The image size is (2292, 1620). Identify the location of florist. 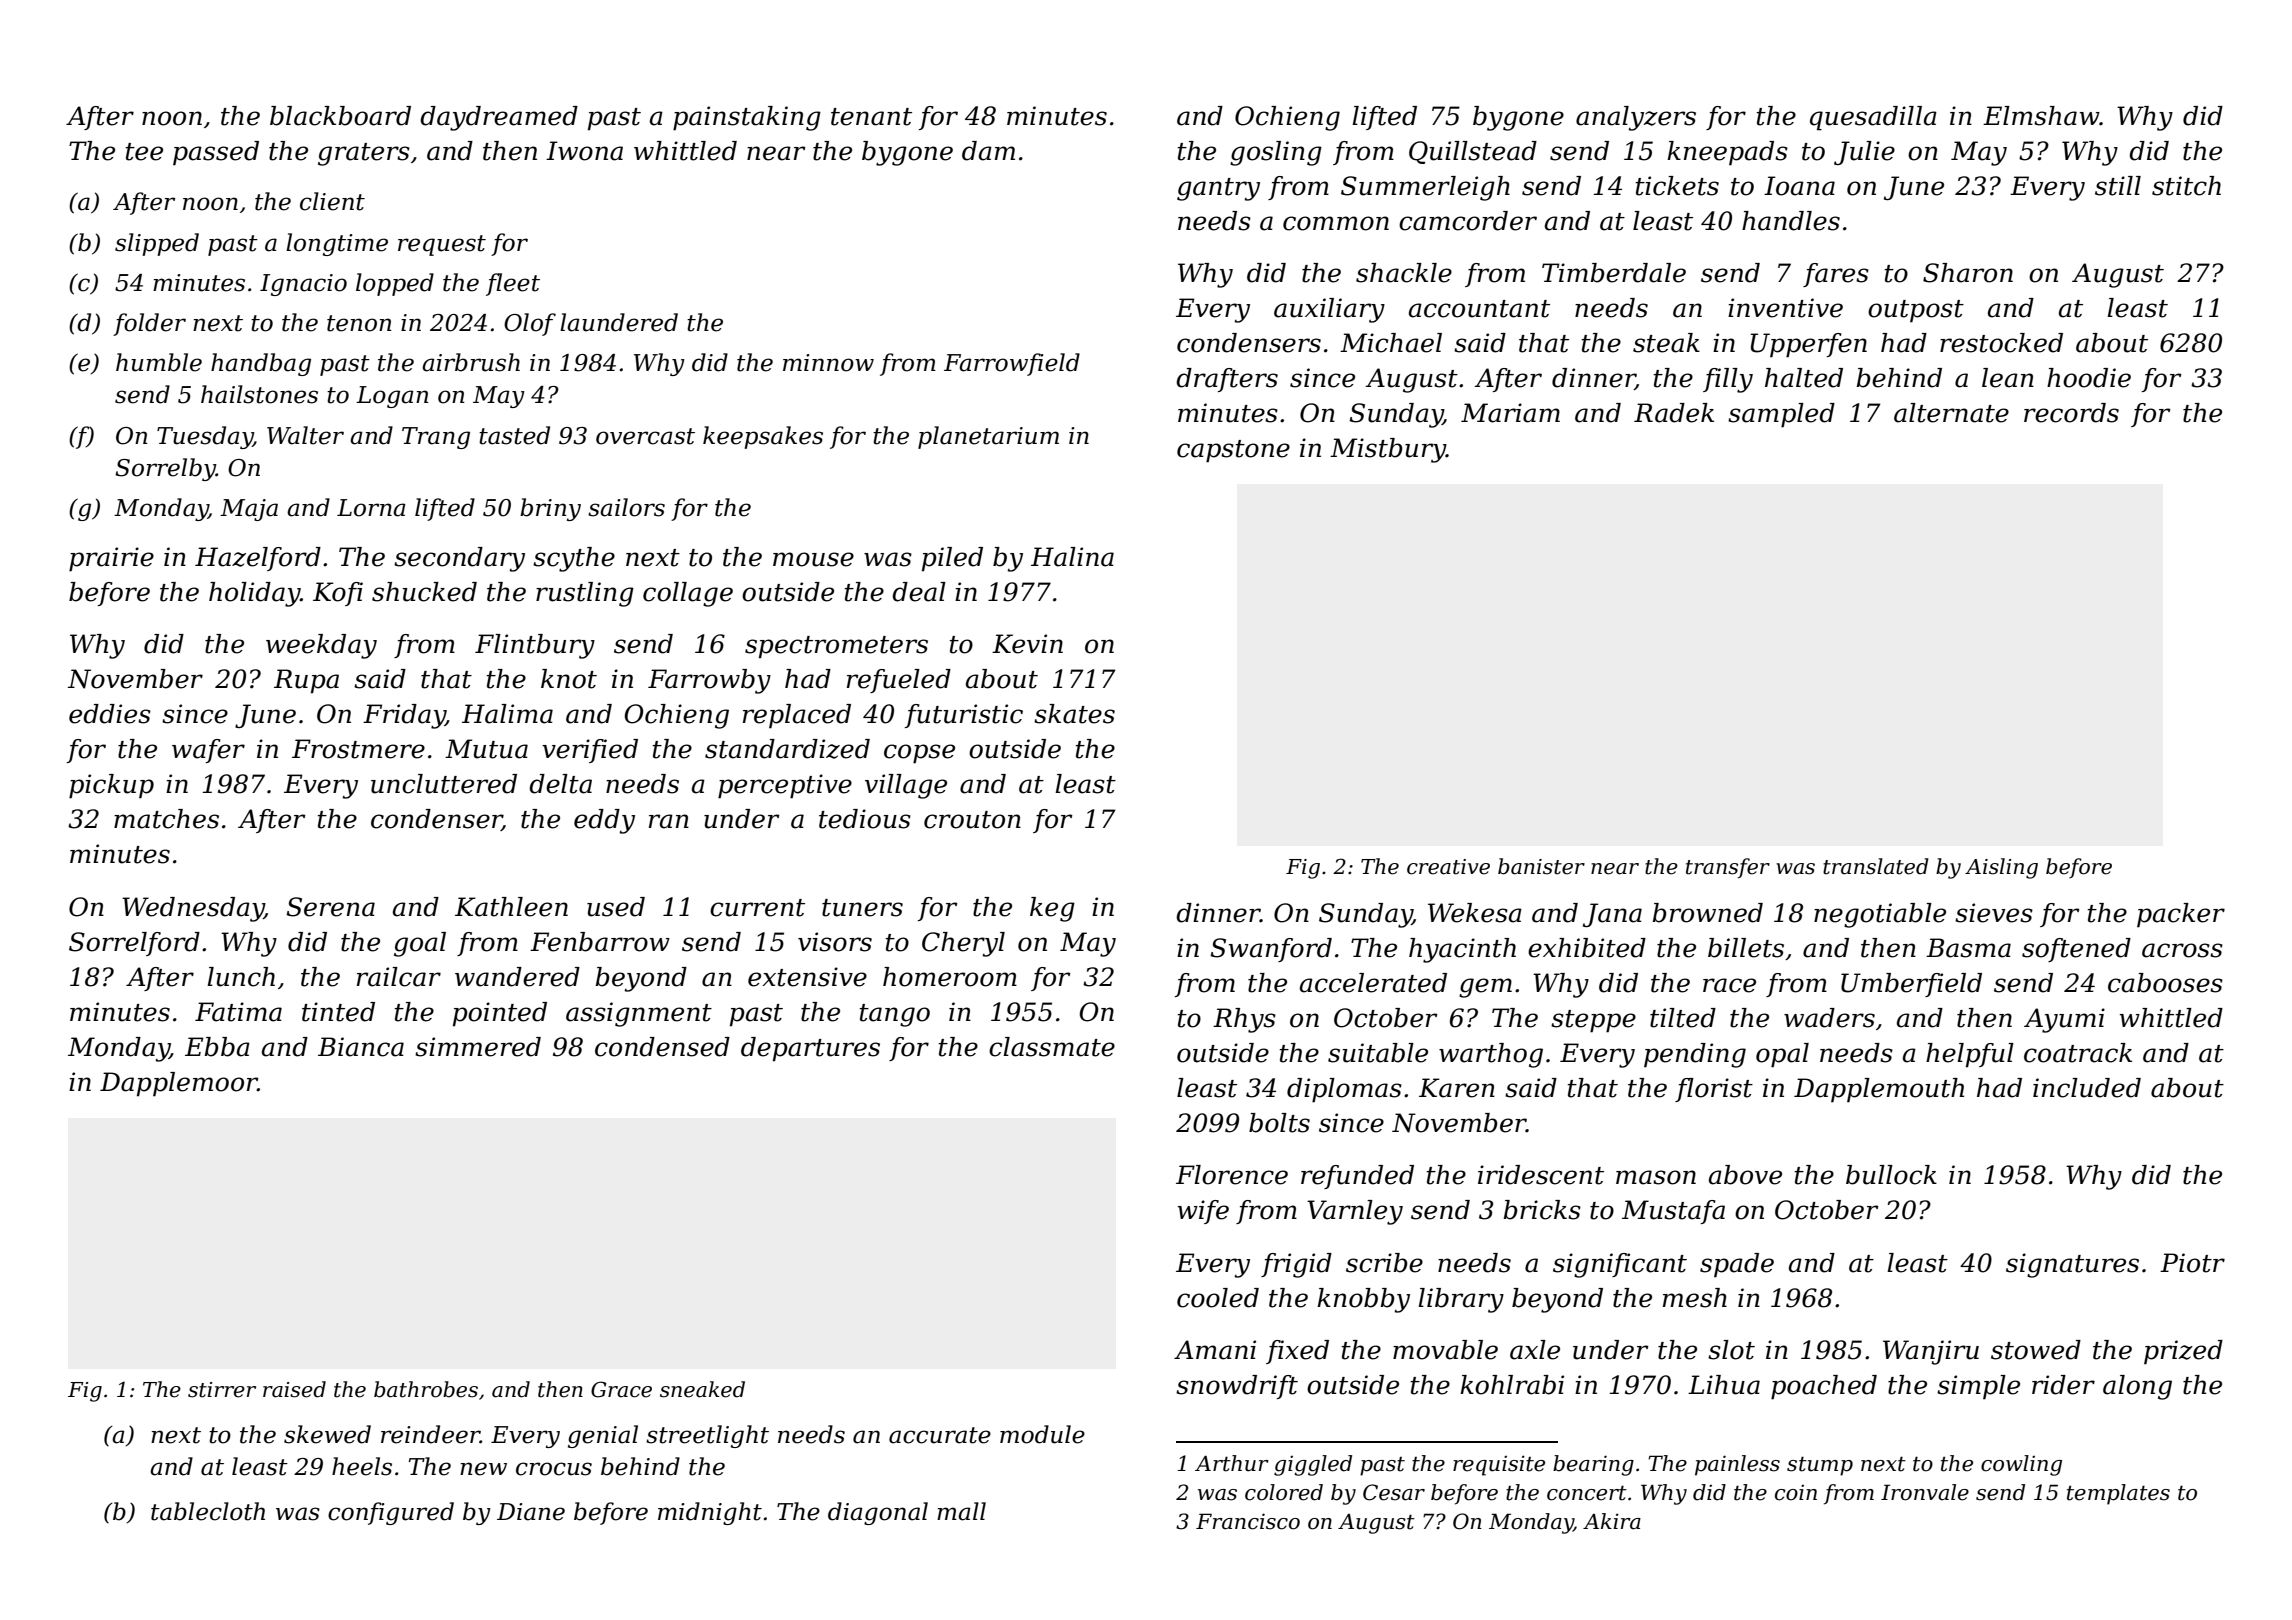
(1714, 1090).
